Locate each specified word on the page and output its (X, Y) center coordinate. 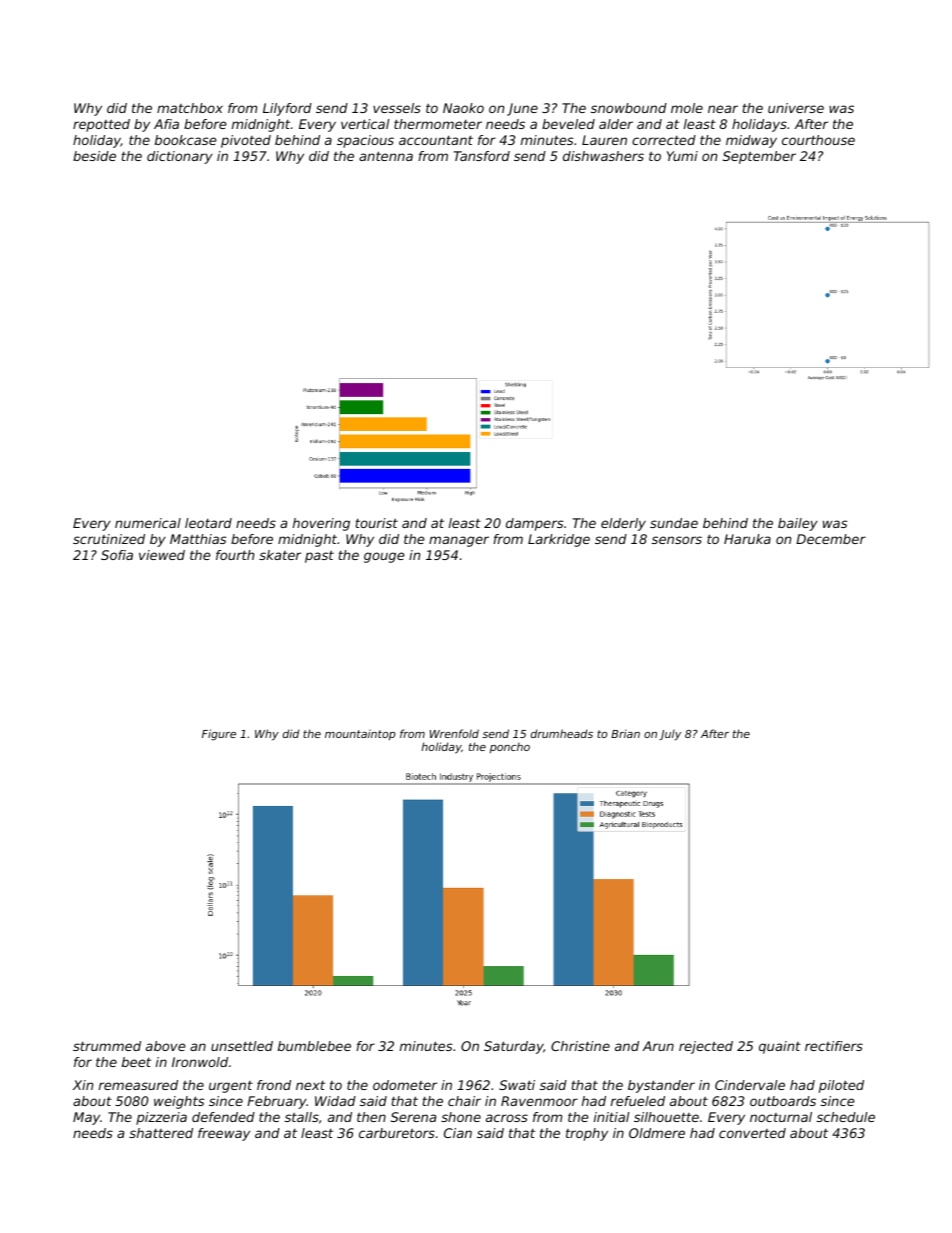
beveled (568, 124)
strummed (107, 1046)
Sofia (117, 555)
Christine (580, 1046)
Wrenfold (454, 733)
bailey (798, 524)
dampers (535, 524)
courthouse (818, 140)
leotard (208, 523)
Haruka (747, 539)
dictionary (180, 157)
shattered (161, 1133)
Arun (658, 1046)
